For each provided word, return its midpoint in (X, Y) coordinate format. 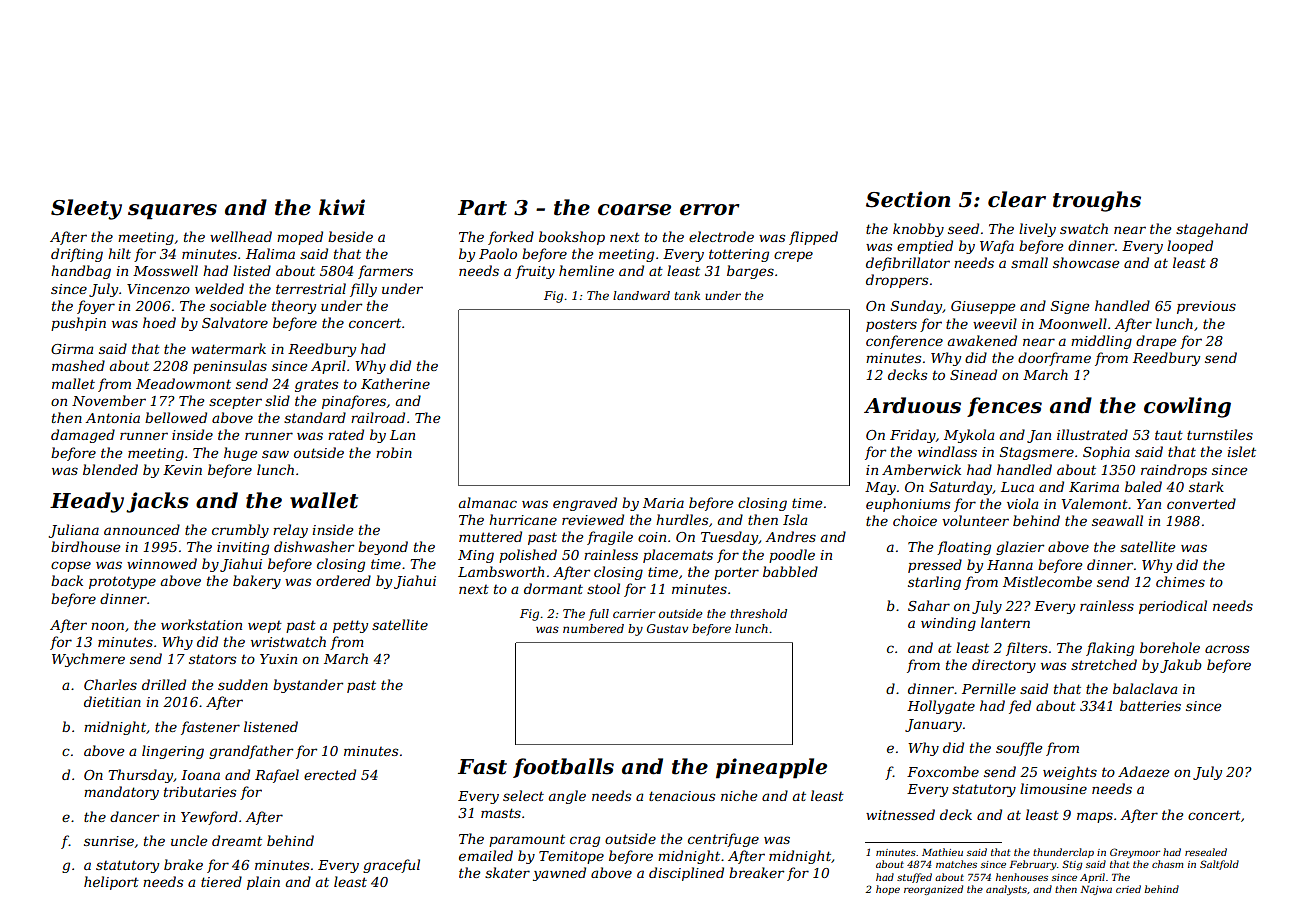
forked (511, 238)
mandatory (121, 793)
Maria (663, 503)
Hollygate (941, 707)
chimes (1180, 581)
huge (240, 454)
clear (1017, 199)
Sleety (86, 209)
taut (1169, 435)
